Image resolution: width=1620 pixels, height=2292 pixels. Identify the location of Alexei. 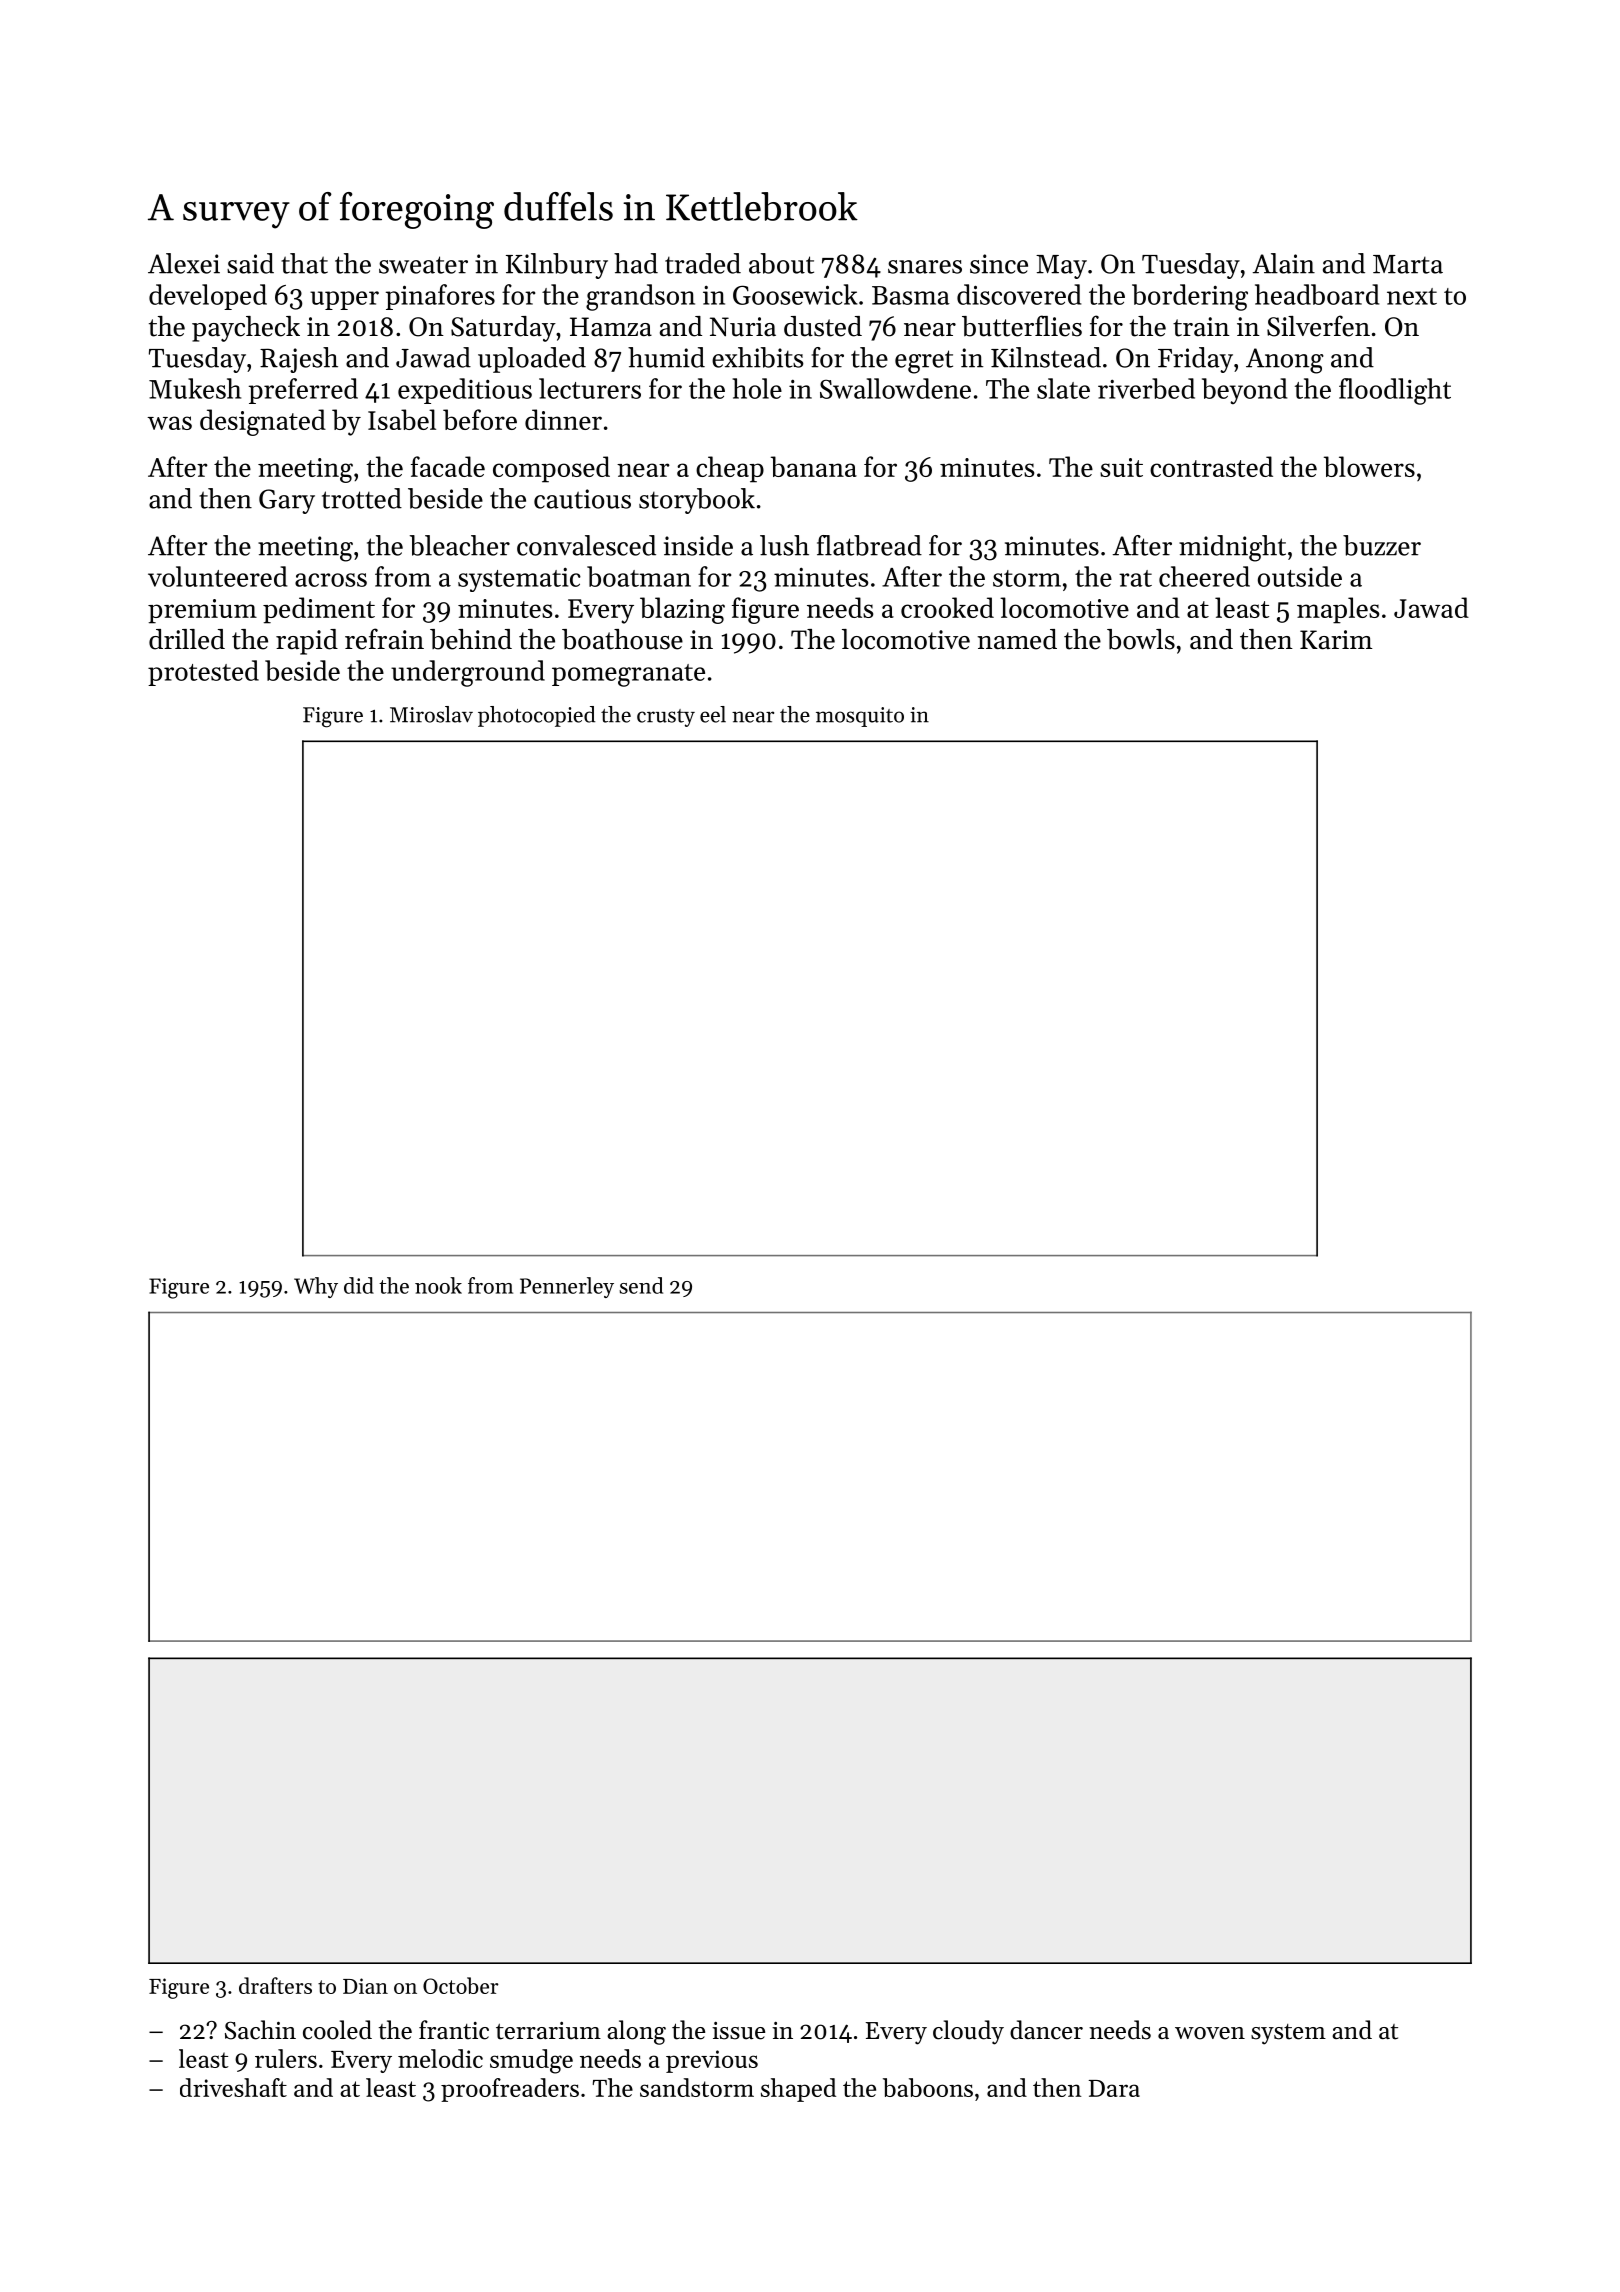
(184, 263).
